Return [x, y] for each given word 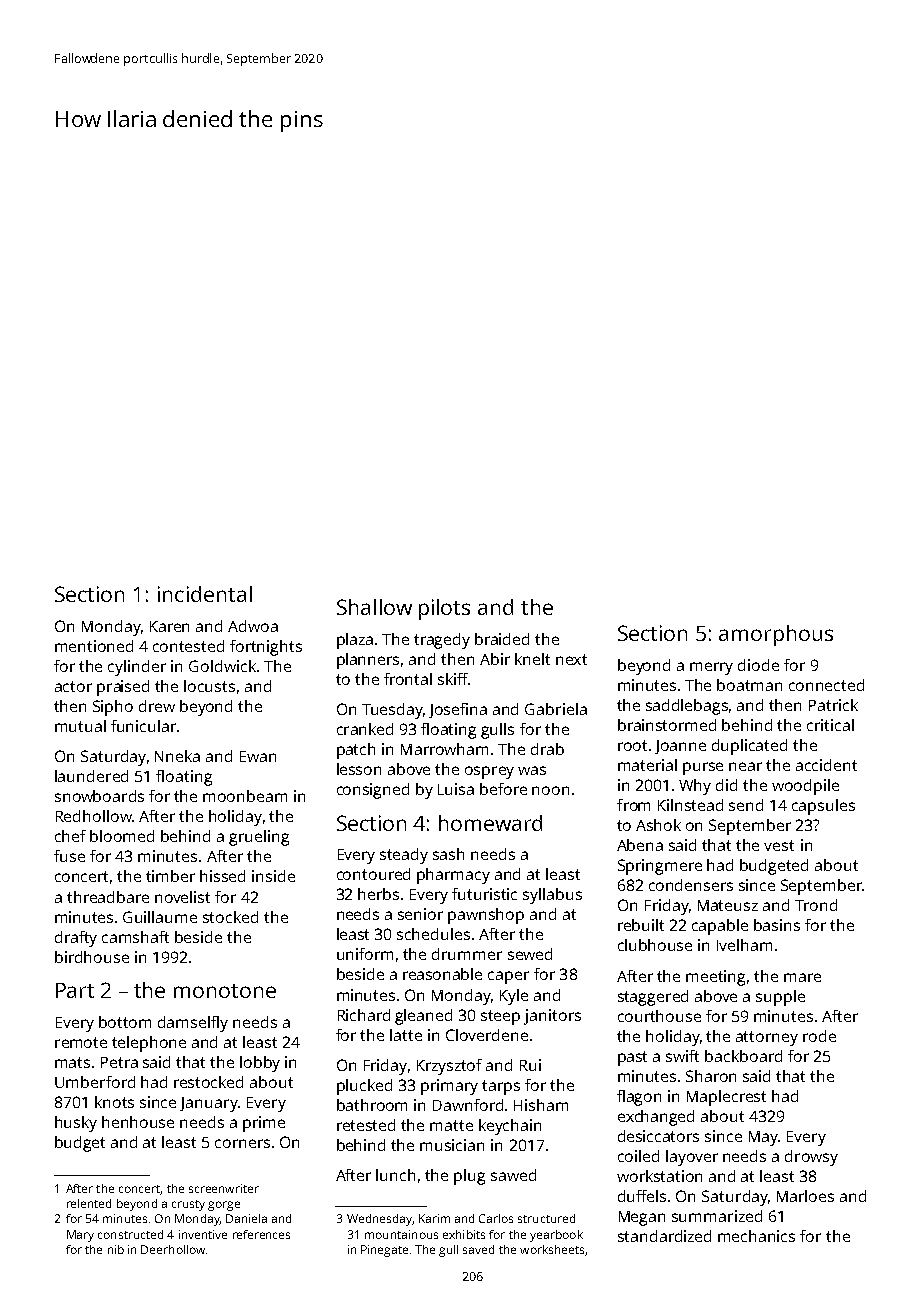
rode [819, 1036]
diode [758, 665]
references [261, 1234]
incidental [205, 594]
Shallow [374, 607]
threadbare [108, 897]
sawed [513, 1175]
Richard [364, 1015]
